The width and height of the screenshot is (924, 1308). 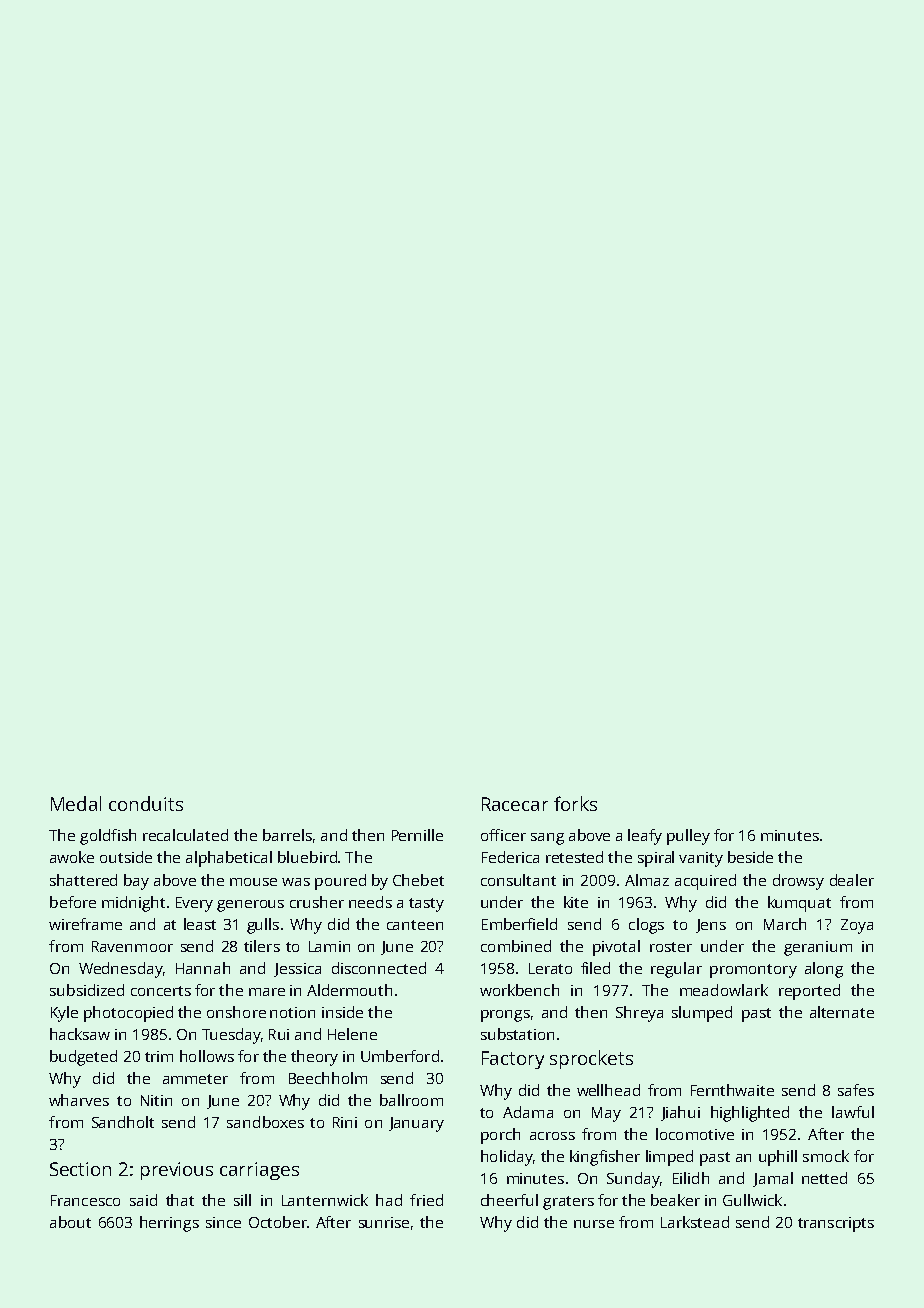 What do you see at coordinates (705, 882) in the screenshot?
I see `acquired` at bounding box center [705, 882].
